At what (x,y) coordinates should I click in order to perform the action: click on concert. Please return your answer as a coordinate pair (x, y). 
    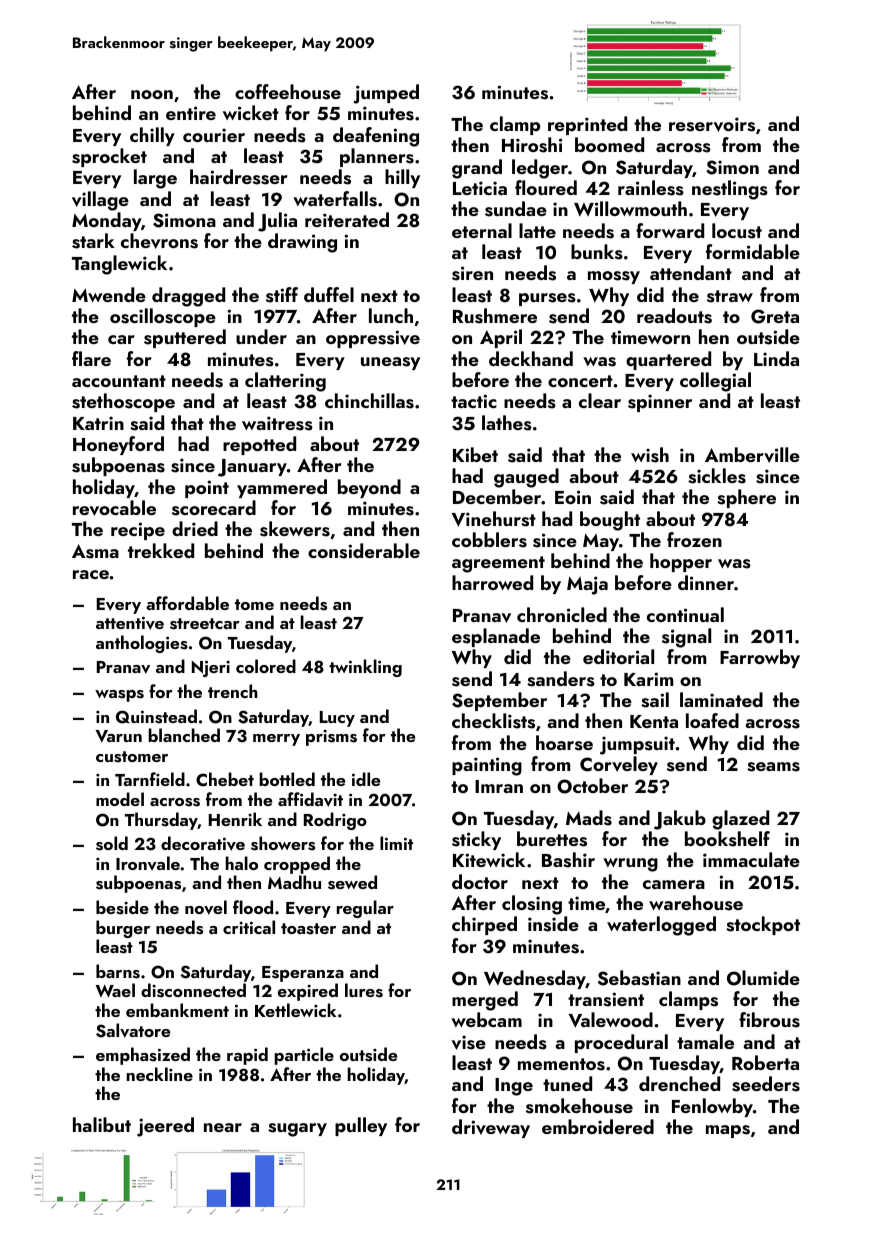
    Looking at the image, I should click on (580, 381).
